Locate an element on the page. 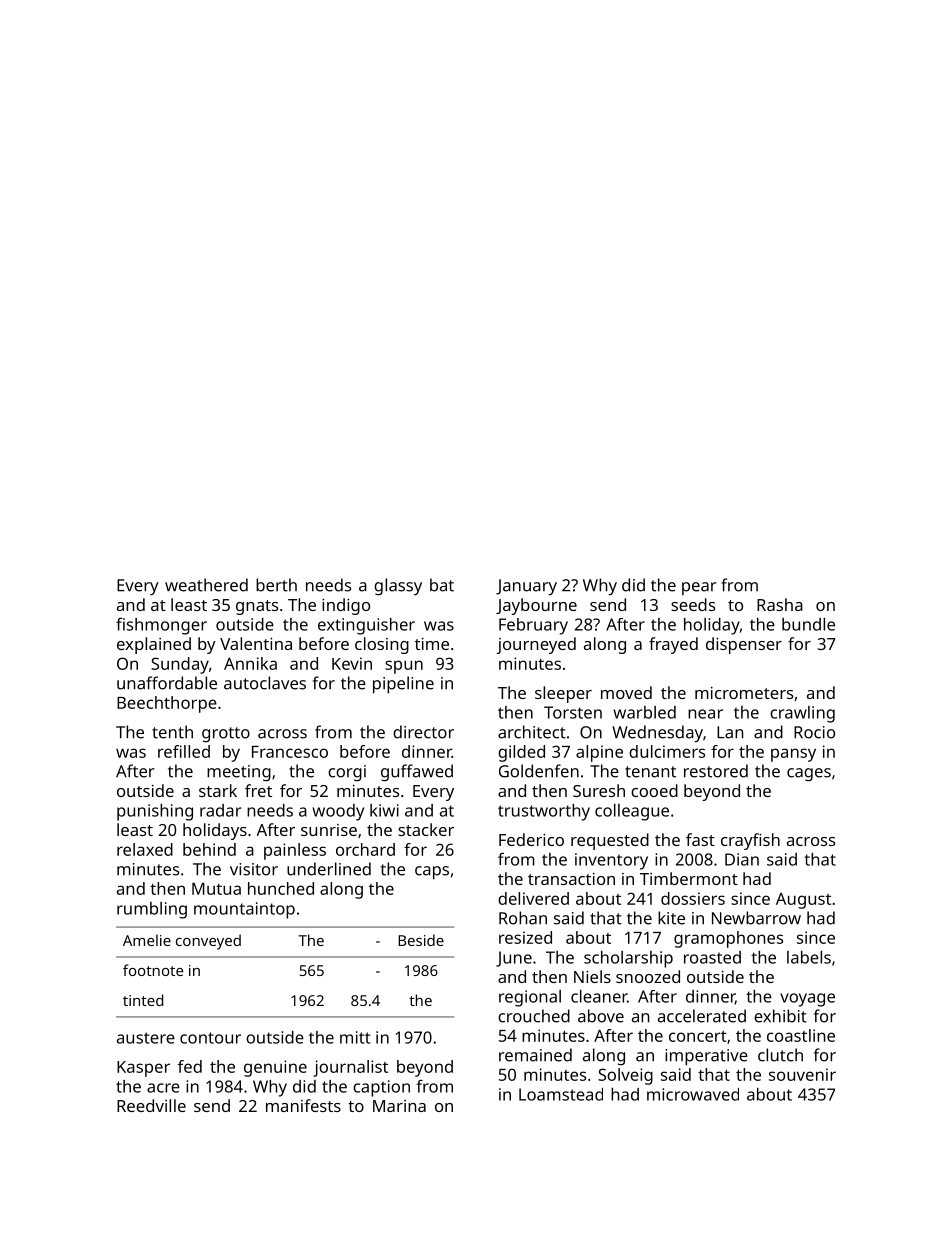 Image resolution: width=952 pixels, height=1233 pixels. gilded is located at coordinates (521, 753).
